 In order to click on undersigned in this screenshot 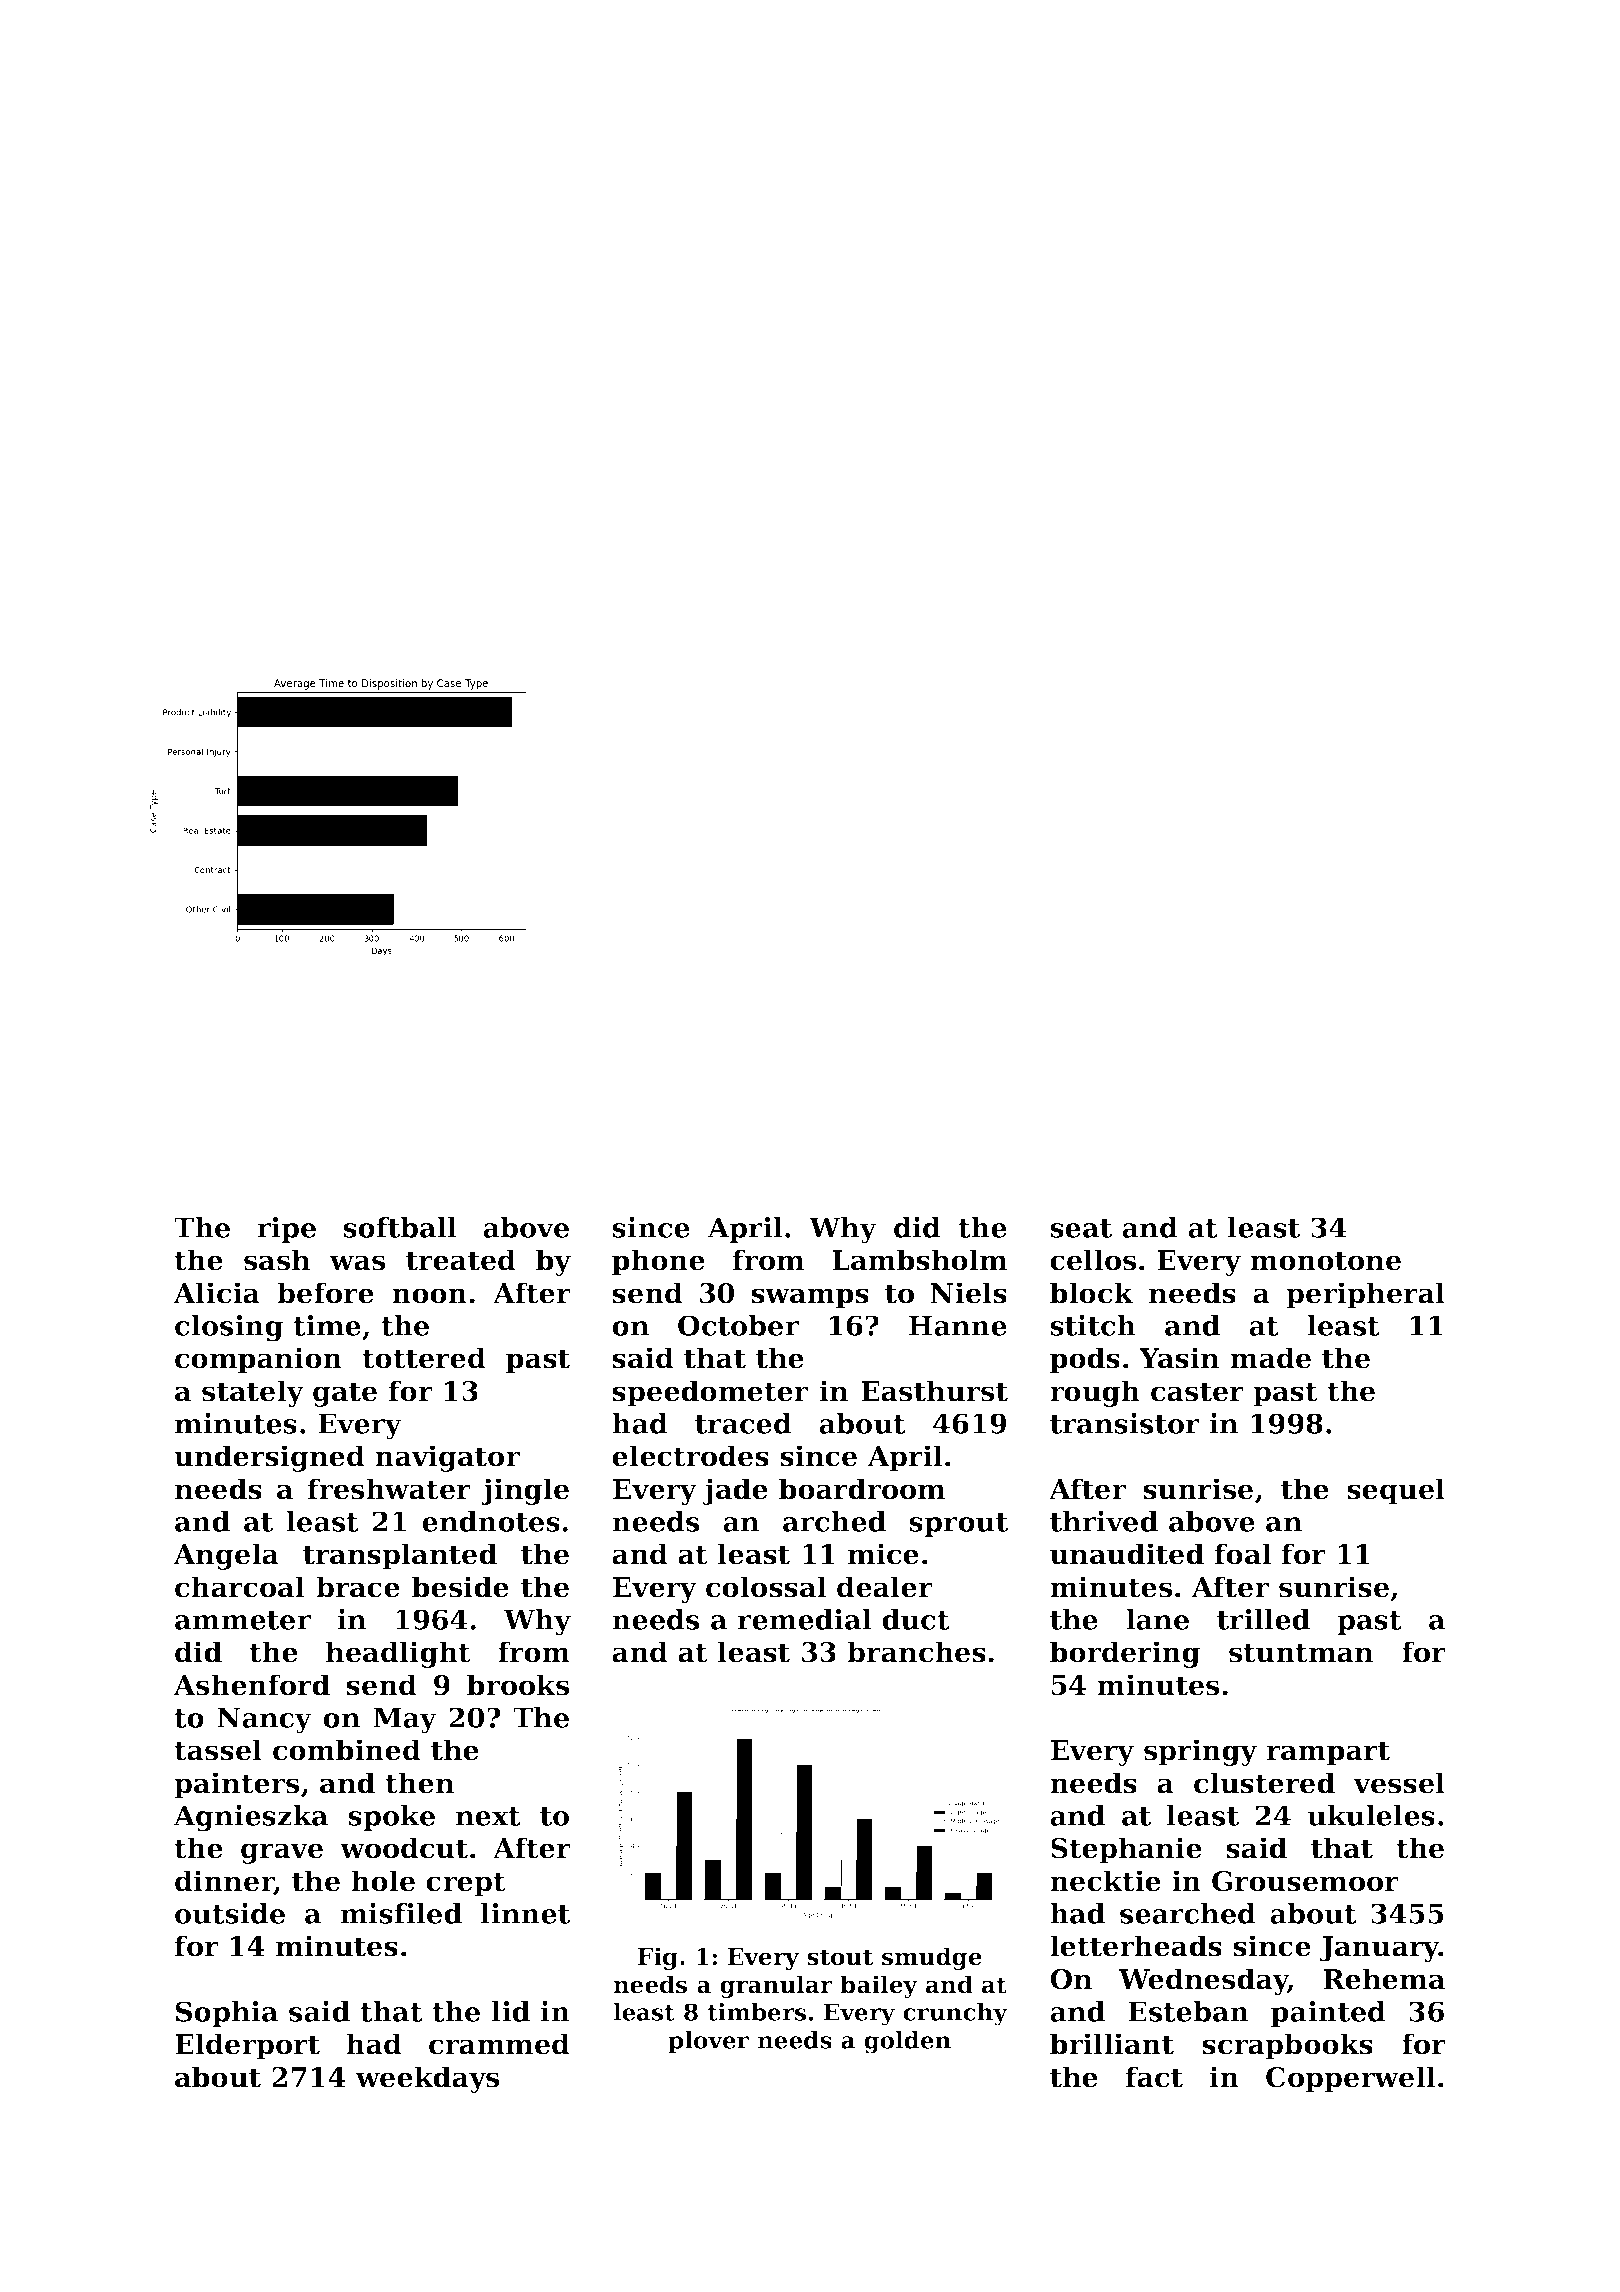, I will do `click(269, 1458)`.
